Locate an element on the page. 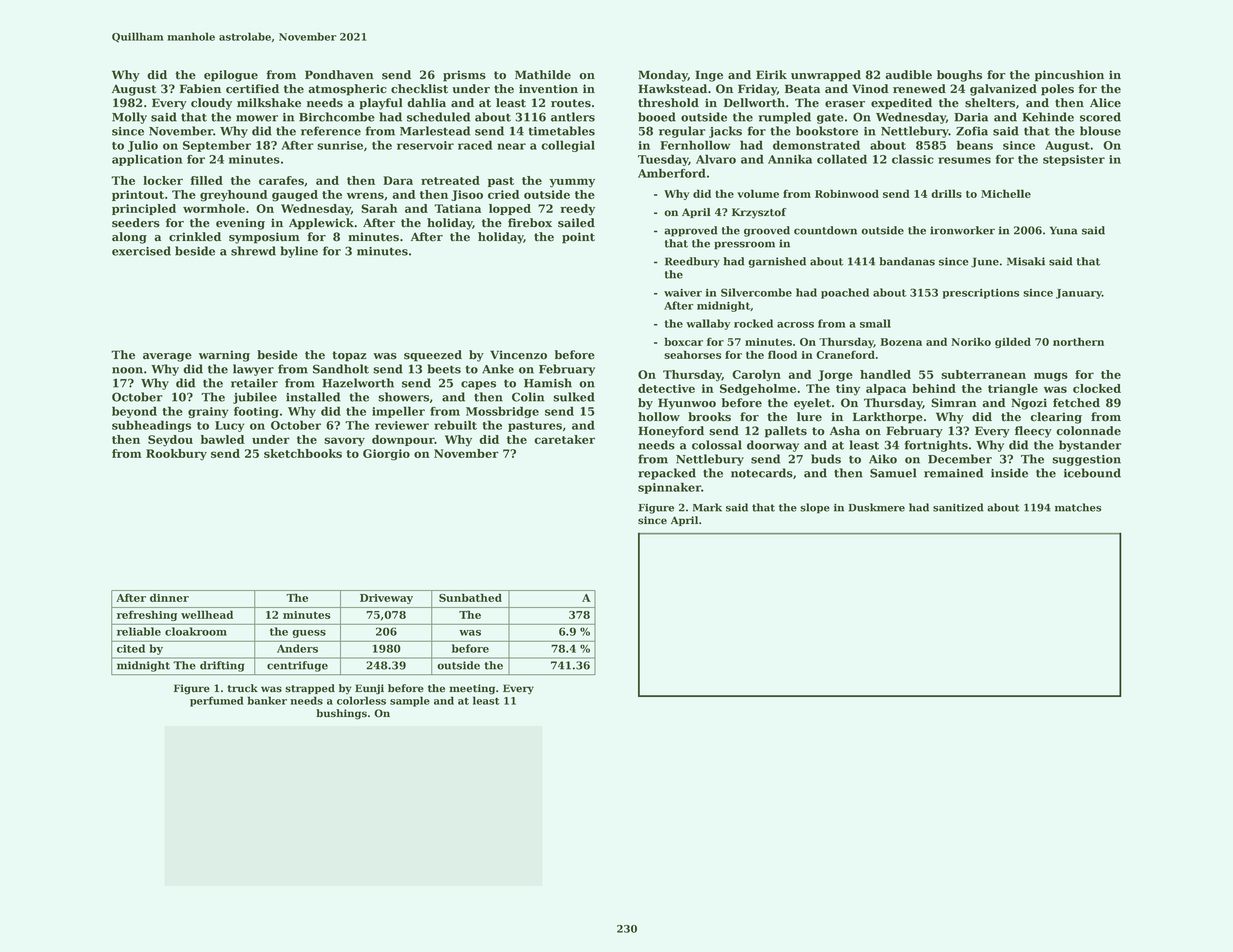 Image resolution: width=1233 pixels, height=952 pixels. spinnaker is located at coordinates (669, 488).
